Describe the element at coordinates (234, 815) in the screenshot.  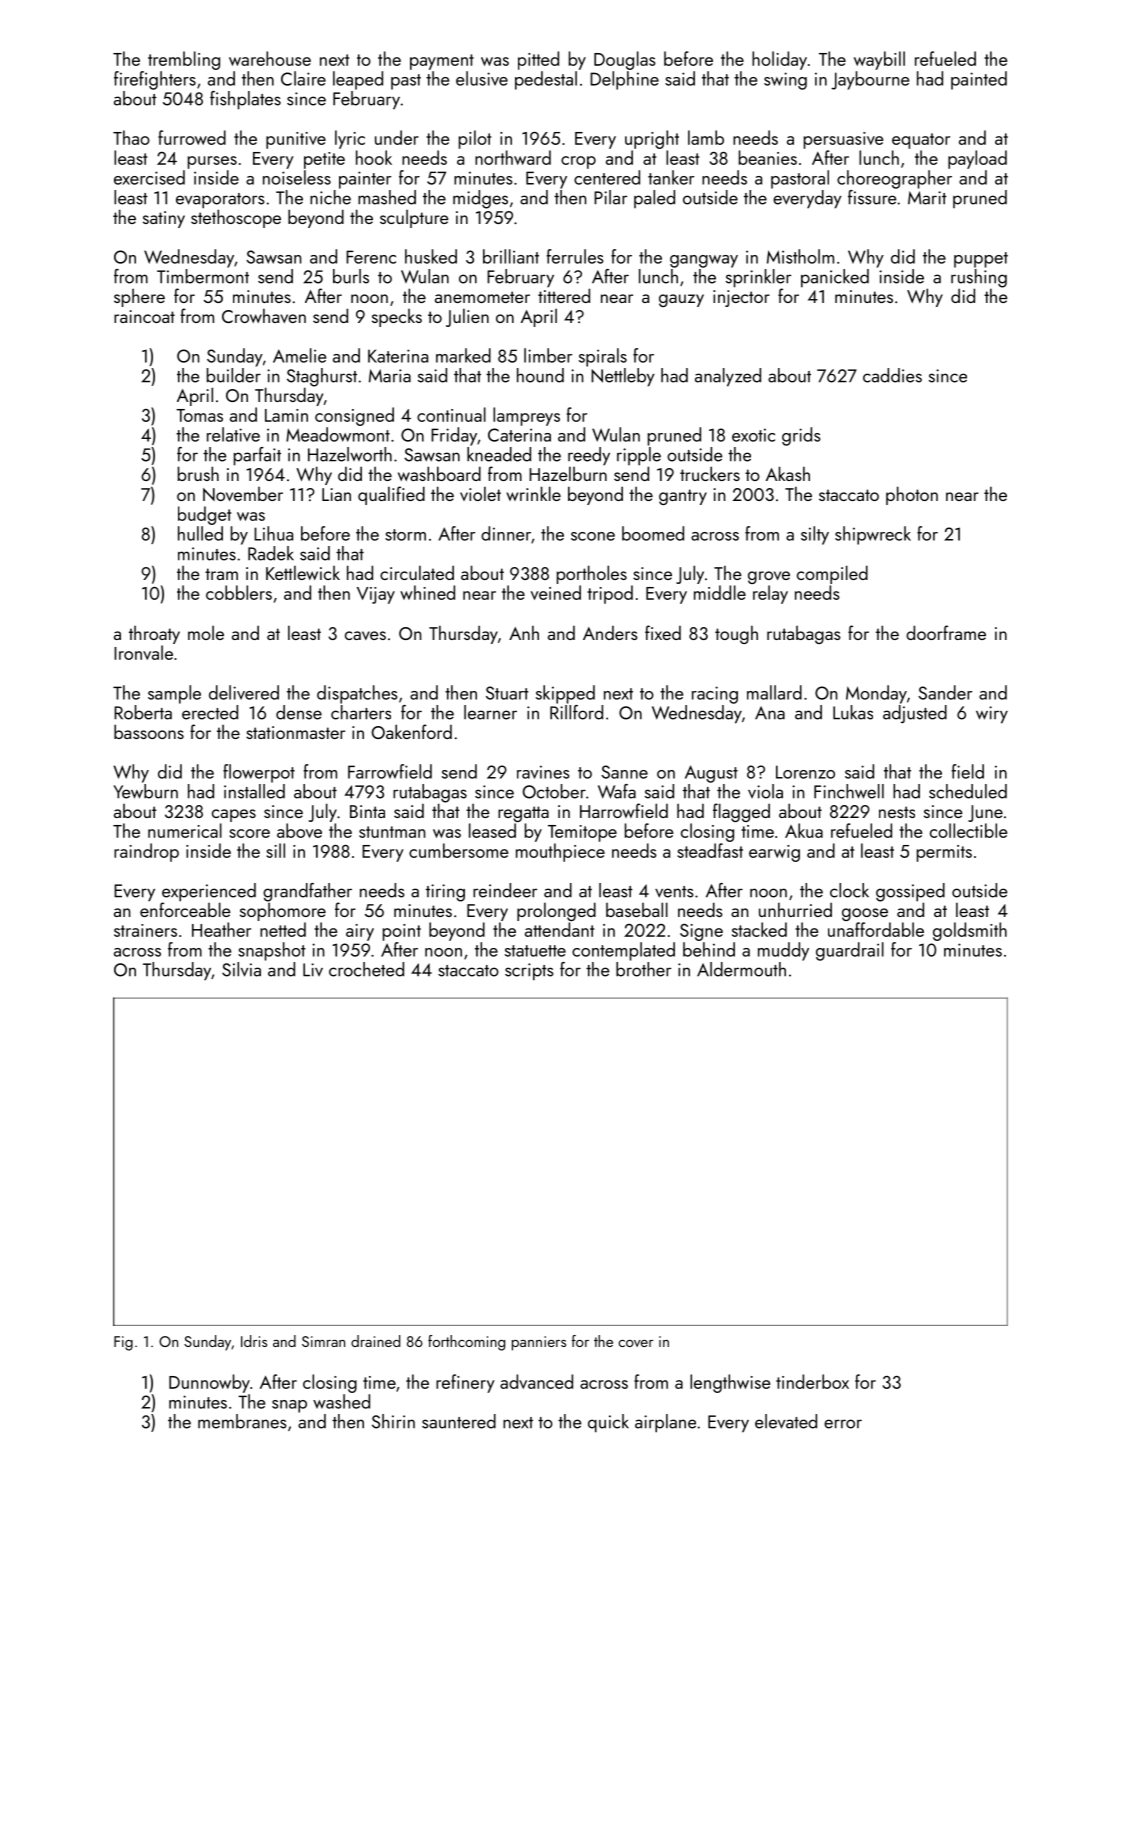
I see `capes` at that location.
